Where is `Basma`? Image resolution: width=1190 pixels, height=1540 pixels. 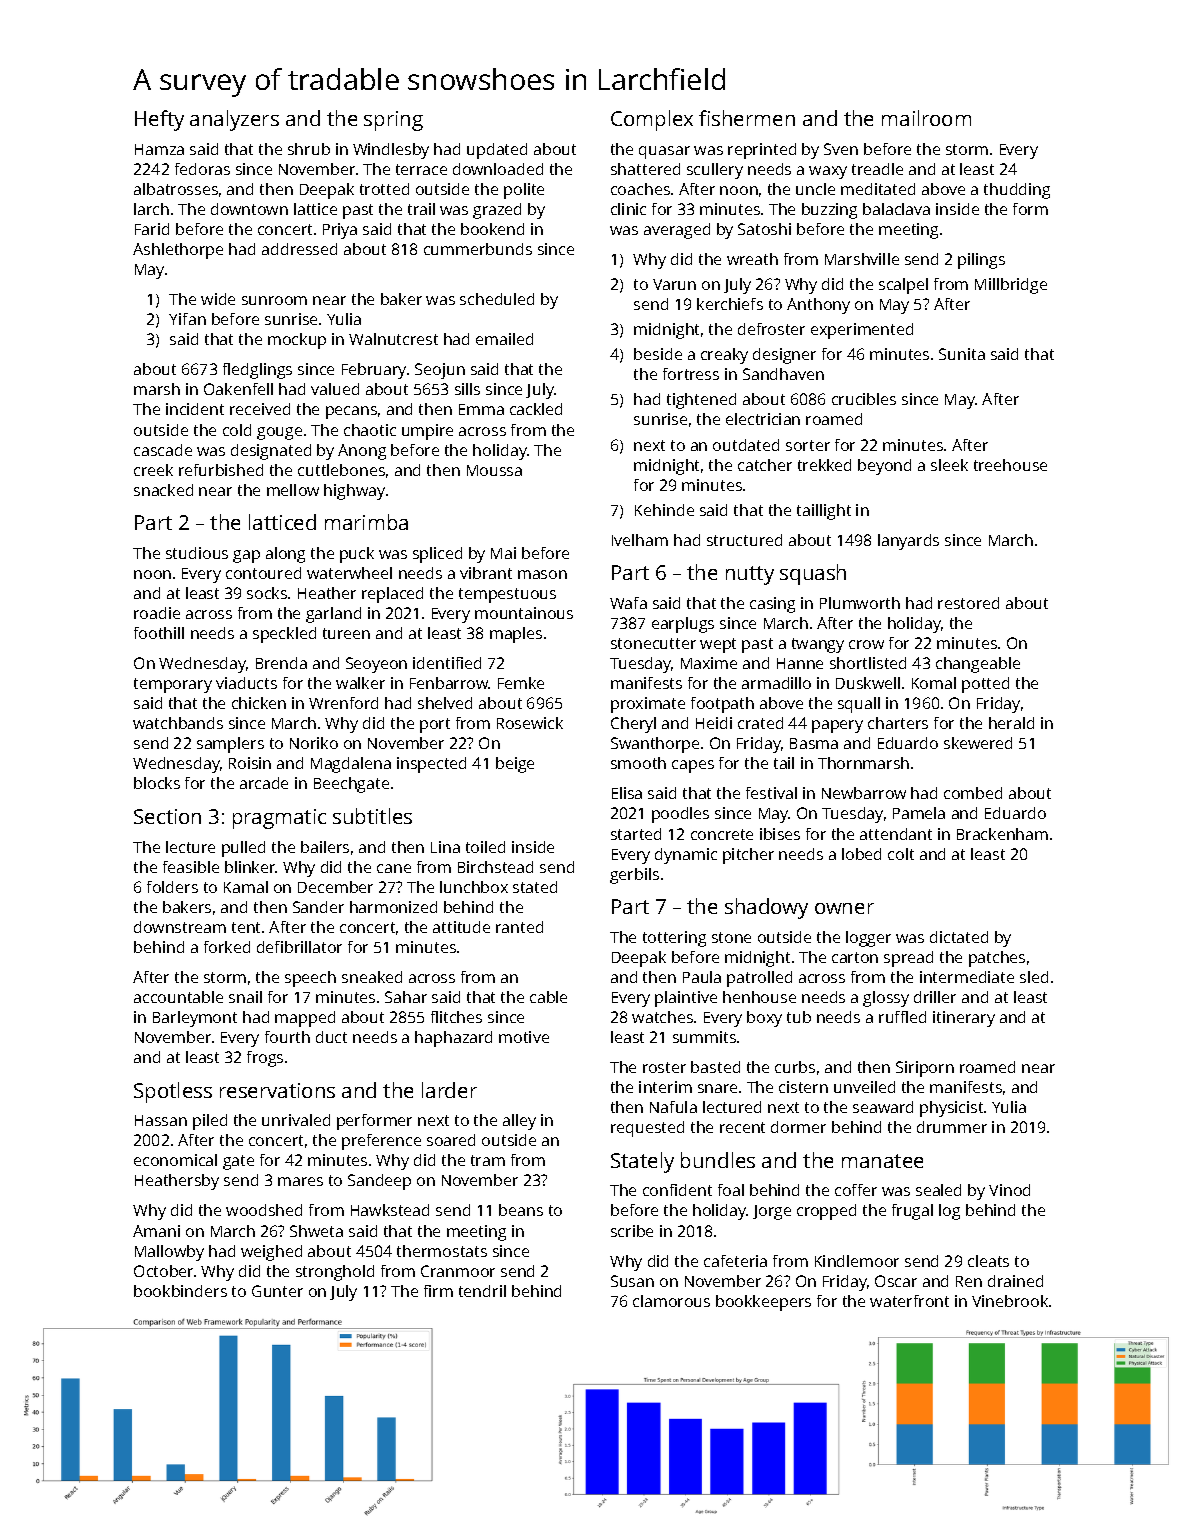 Basma is located at coordinates (814, 743).
